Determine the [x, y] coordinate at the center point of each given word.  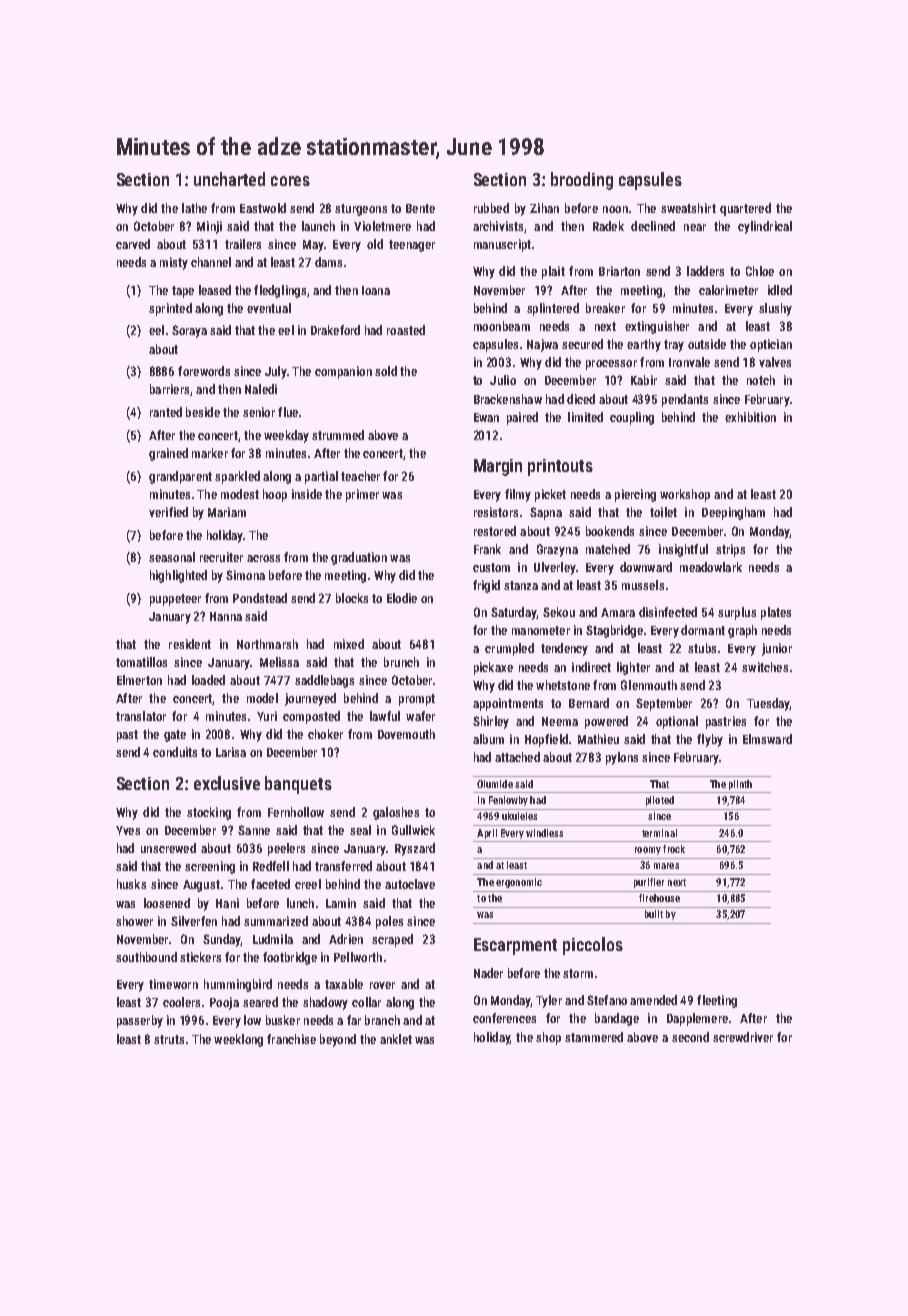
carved [133, 244]
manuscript [502, 245]
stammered [594, 1037]
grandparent [180, 477]
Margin [498, 467]
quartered [745, 209]
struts [169, 1039]
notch [761, 380]
